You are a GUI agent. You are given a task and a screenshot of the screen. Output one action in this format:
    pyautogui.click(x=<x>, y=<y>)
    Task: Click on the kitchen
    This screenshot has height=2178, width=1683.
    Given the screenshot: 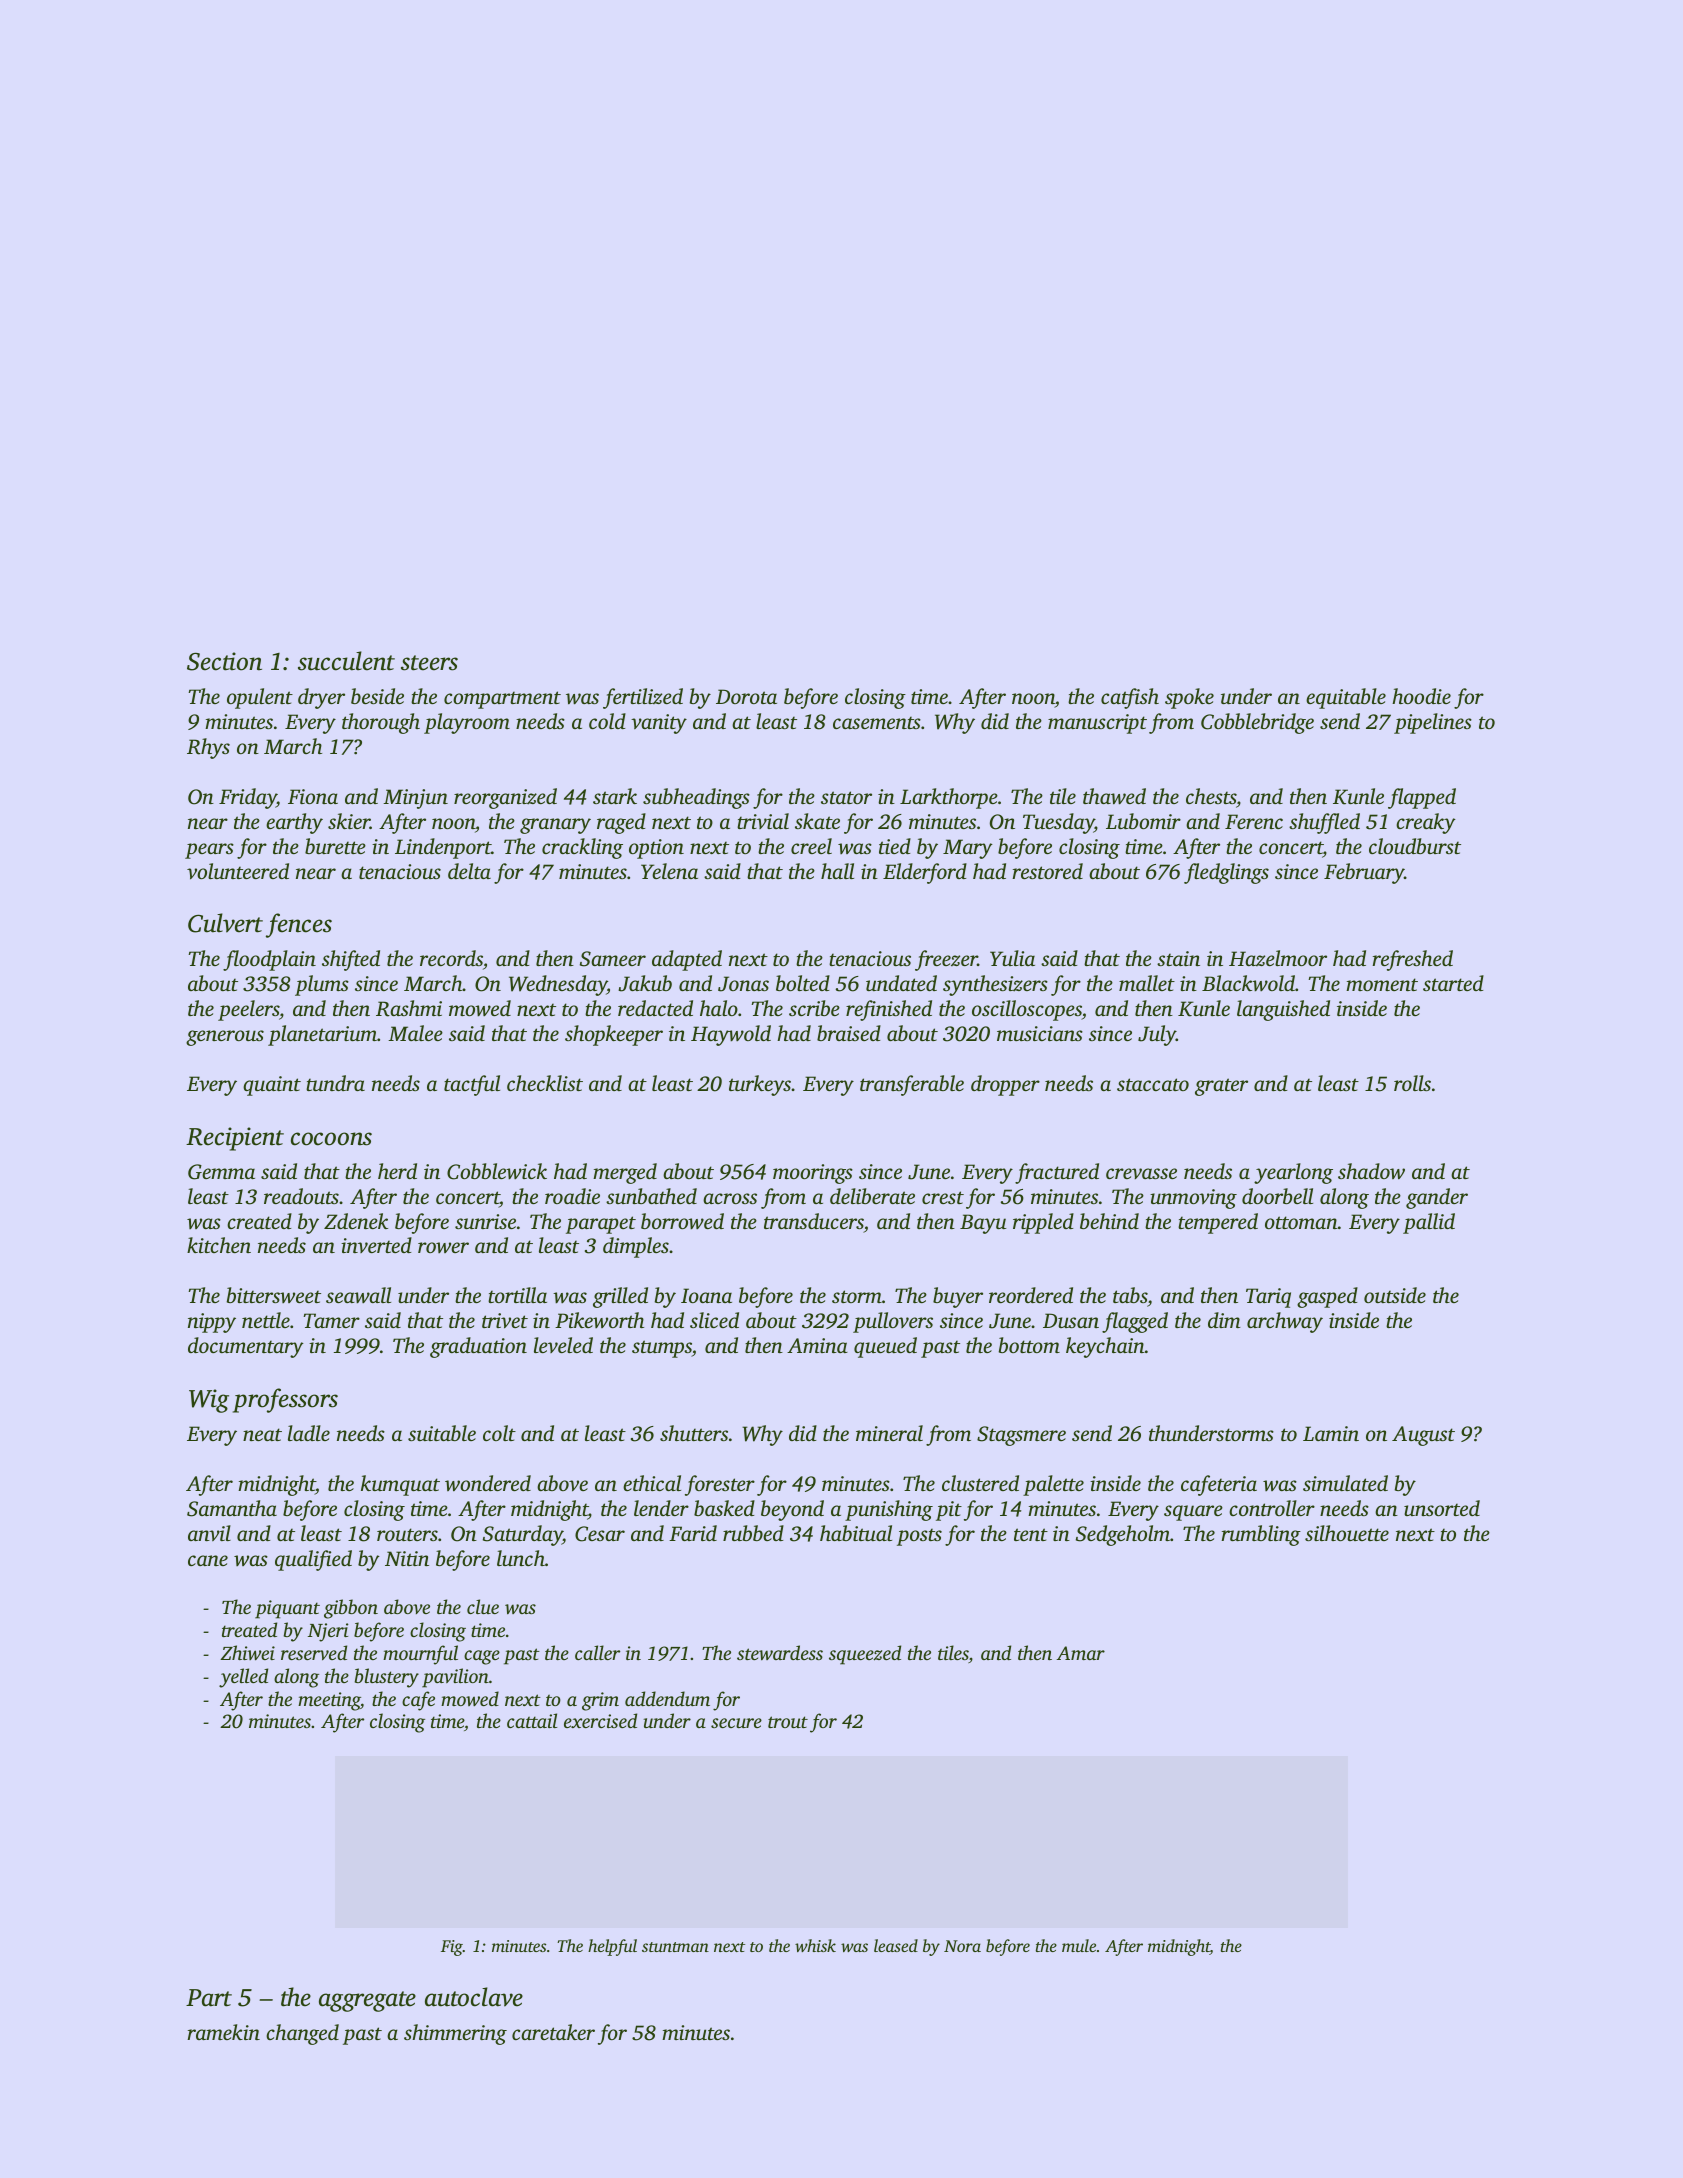 What is the action you would take?
    pyautogui.click(x=219, y=1245)
